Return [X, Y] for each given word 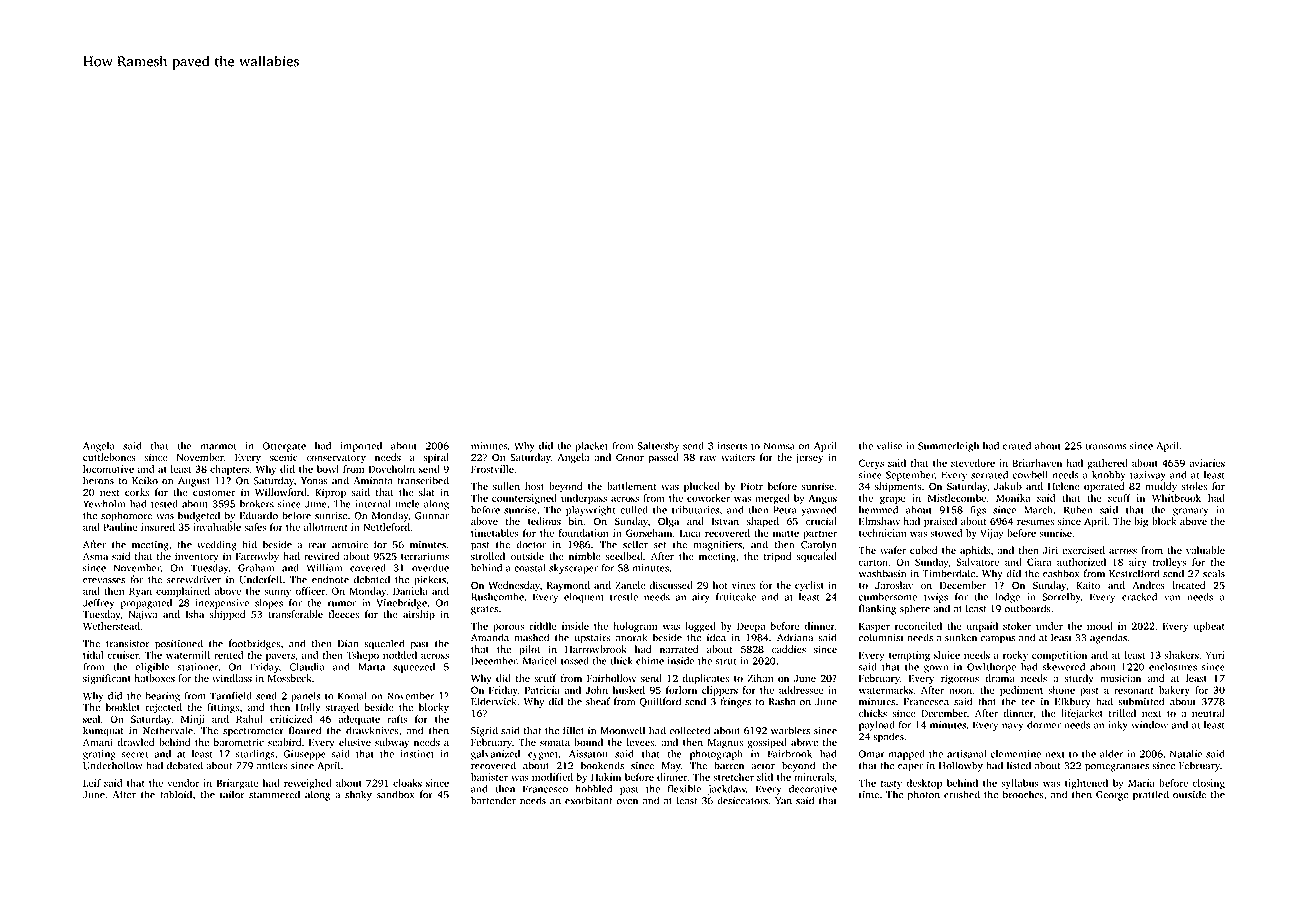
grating [99, 755]
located [1189, 585]
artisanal [967, 754]
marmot [218, 446]
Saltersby [658, 447]
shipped [227, 615]
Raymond [568, 586]
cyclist [809, 586]
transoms [1106, 446]
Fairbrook [790, 754]
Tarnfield [231, 695]
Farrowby [257, 557]
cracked [1139, 597]
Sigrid [484, 731]
